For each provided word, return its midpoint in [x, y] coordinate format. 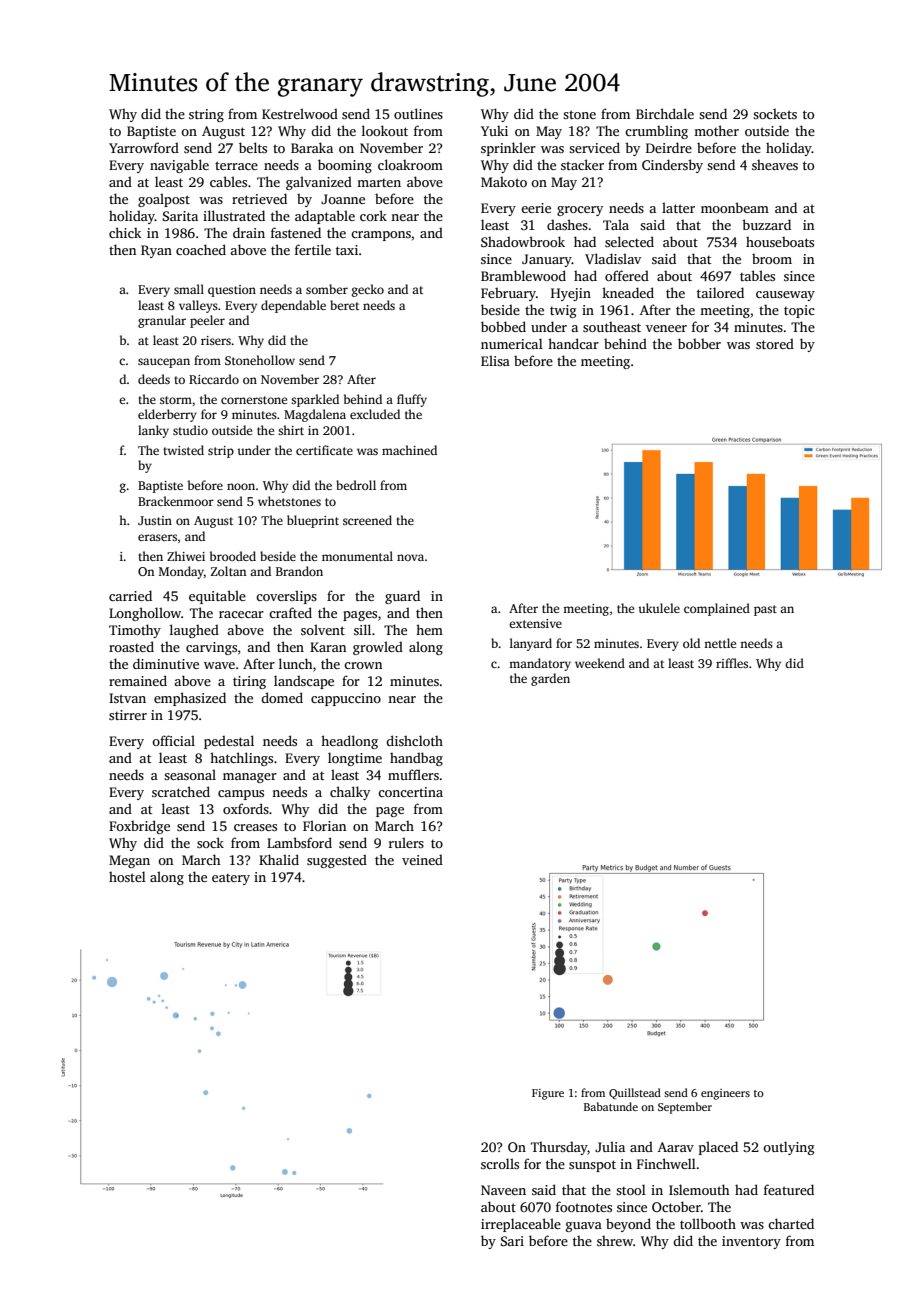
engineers [725, 1094]
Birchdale [665, 113]
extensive [535, 623]
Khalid [279, 859]
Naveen [503, 1190]
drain [249, 232]
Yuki [494, 131]
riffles [732, 663]
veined [422, 859]
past [765, 610]
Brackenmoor [176, 501]
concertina [410, 792]
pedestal [229, 742]
